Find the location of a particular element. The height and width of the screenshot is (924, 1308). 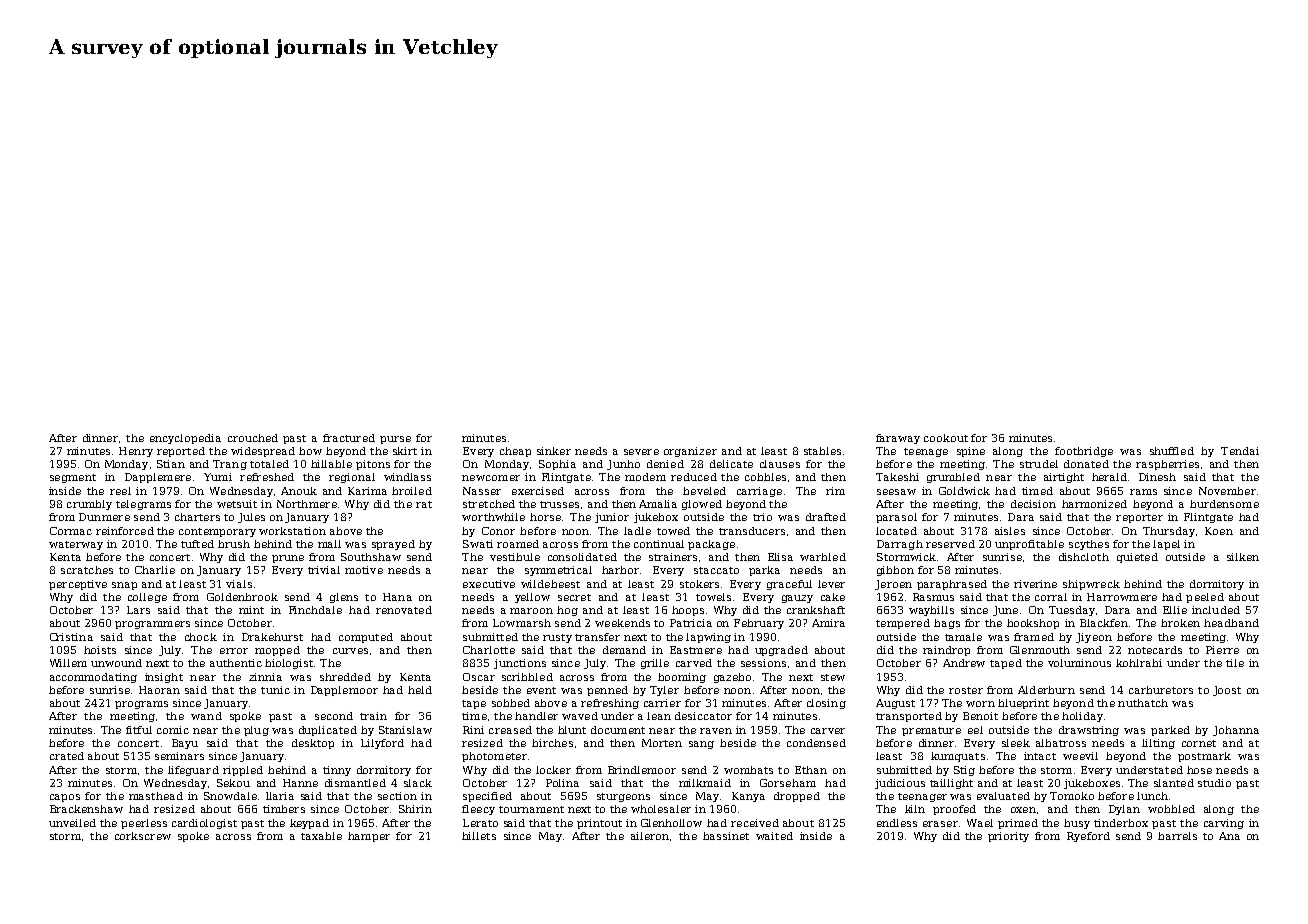

refreshed is located at coordinates (267, 477).
